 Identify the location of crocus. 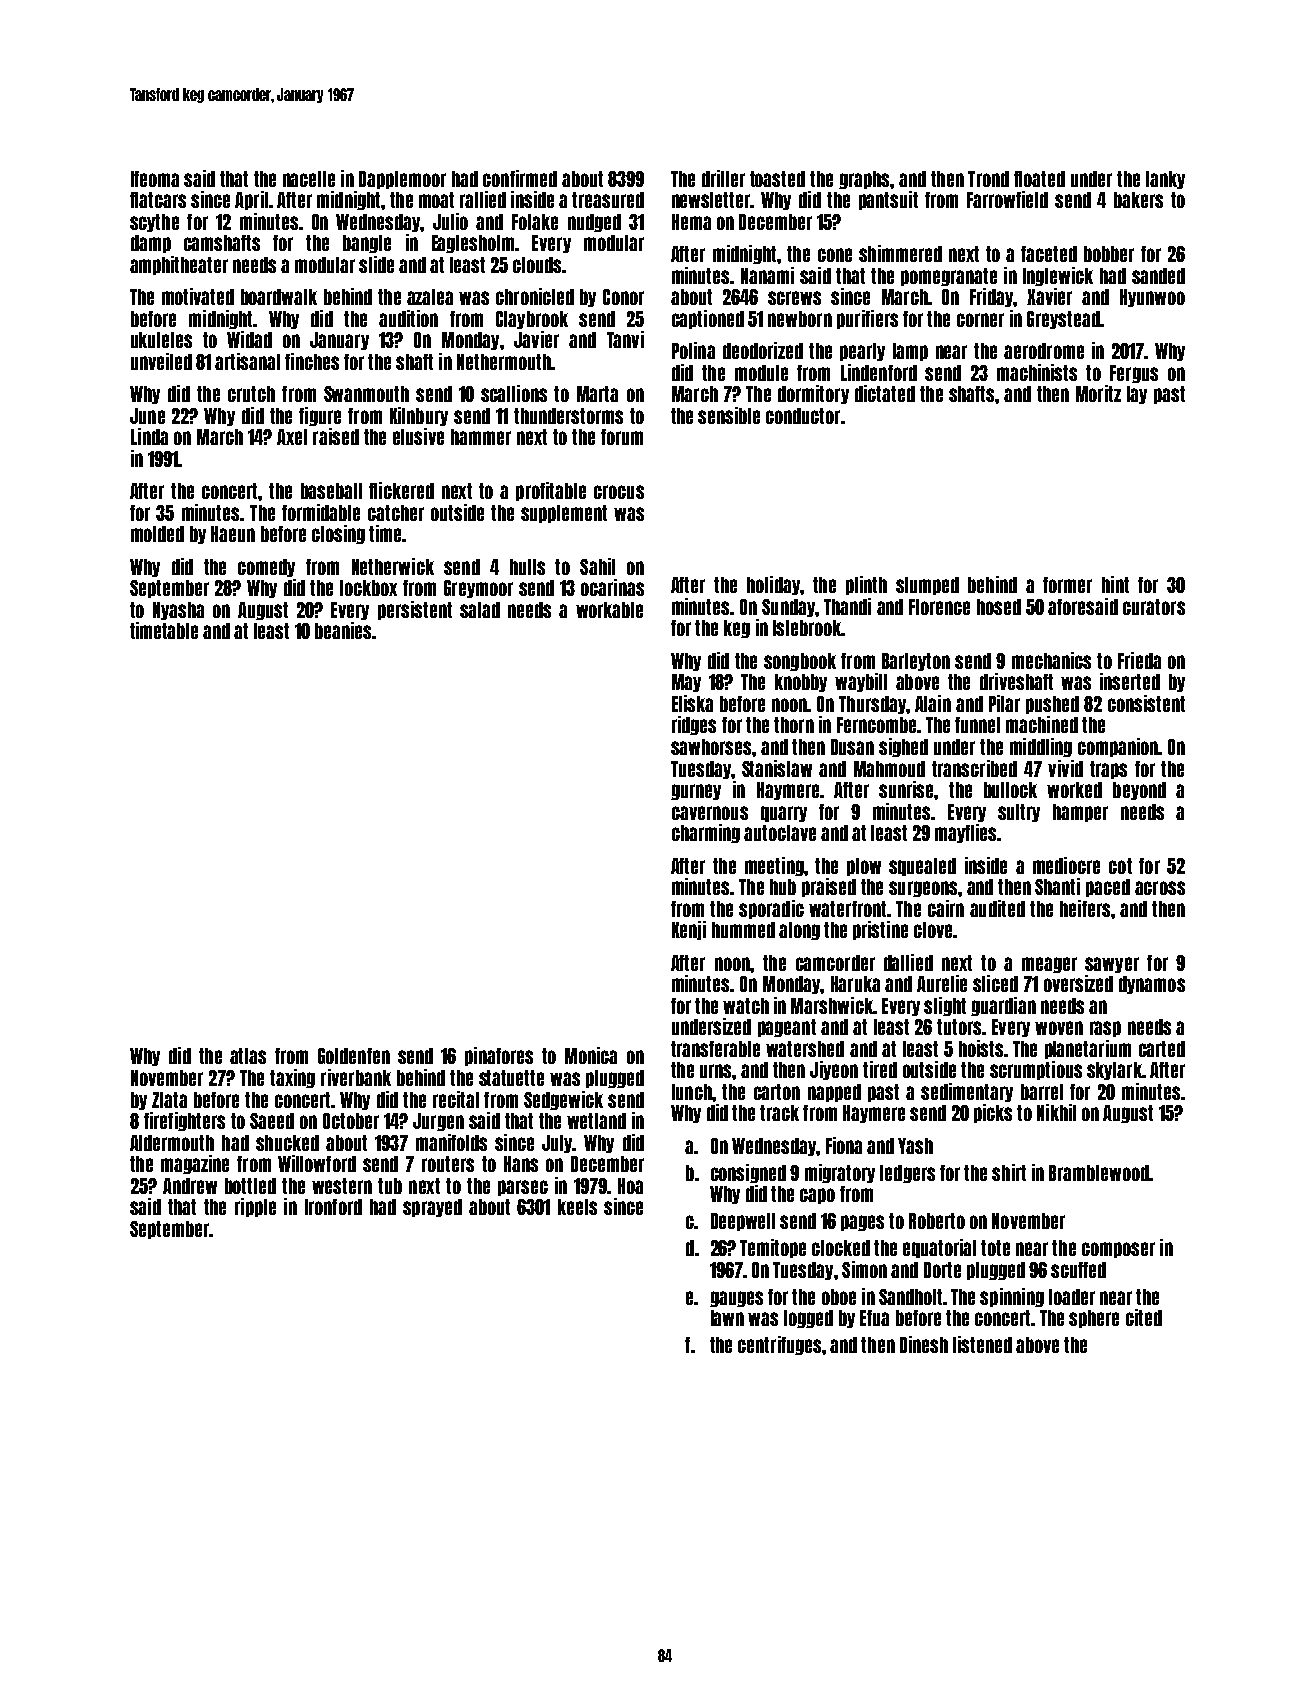
(619, 492).
